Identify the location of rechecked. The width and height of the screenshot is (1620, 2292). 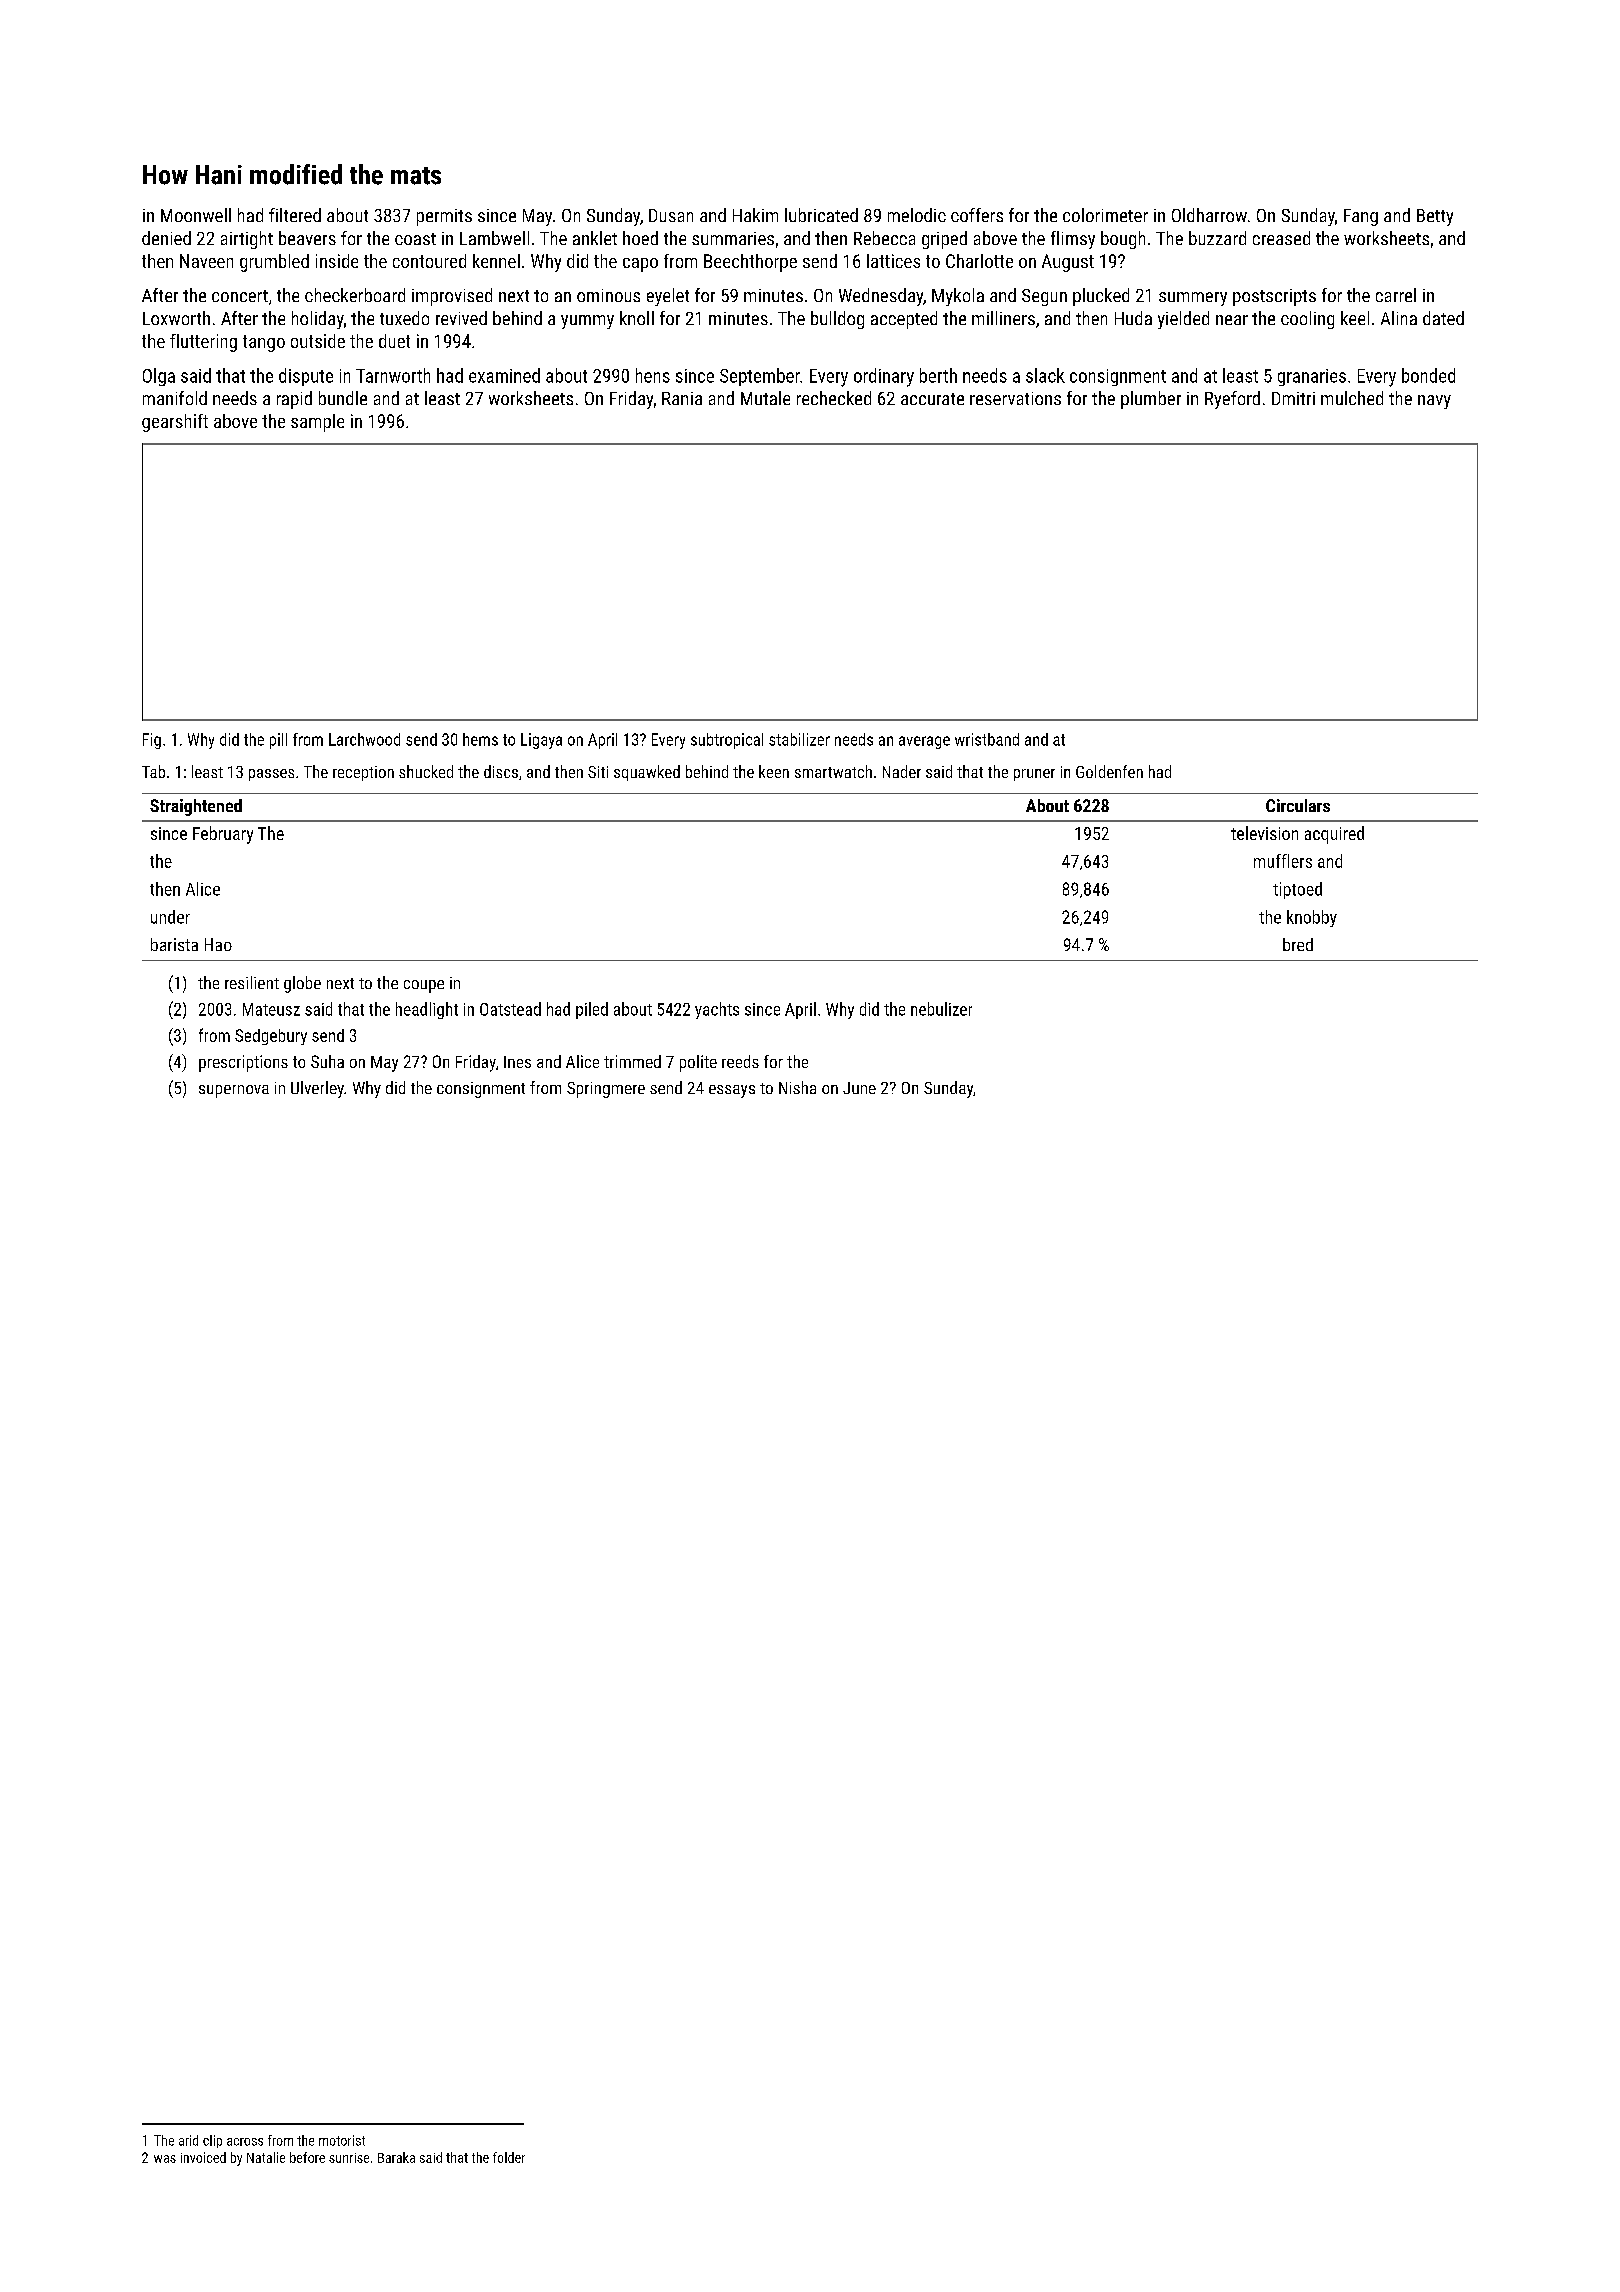
(834, 398).
